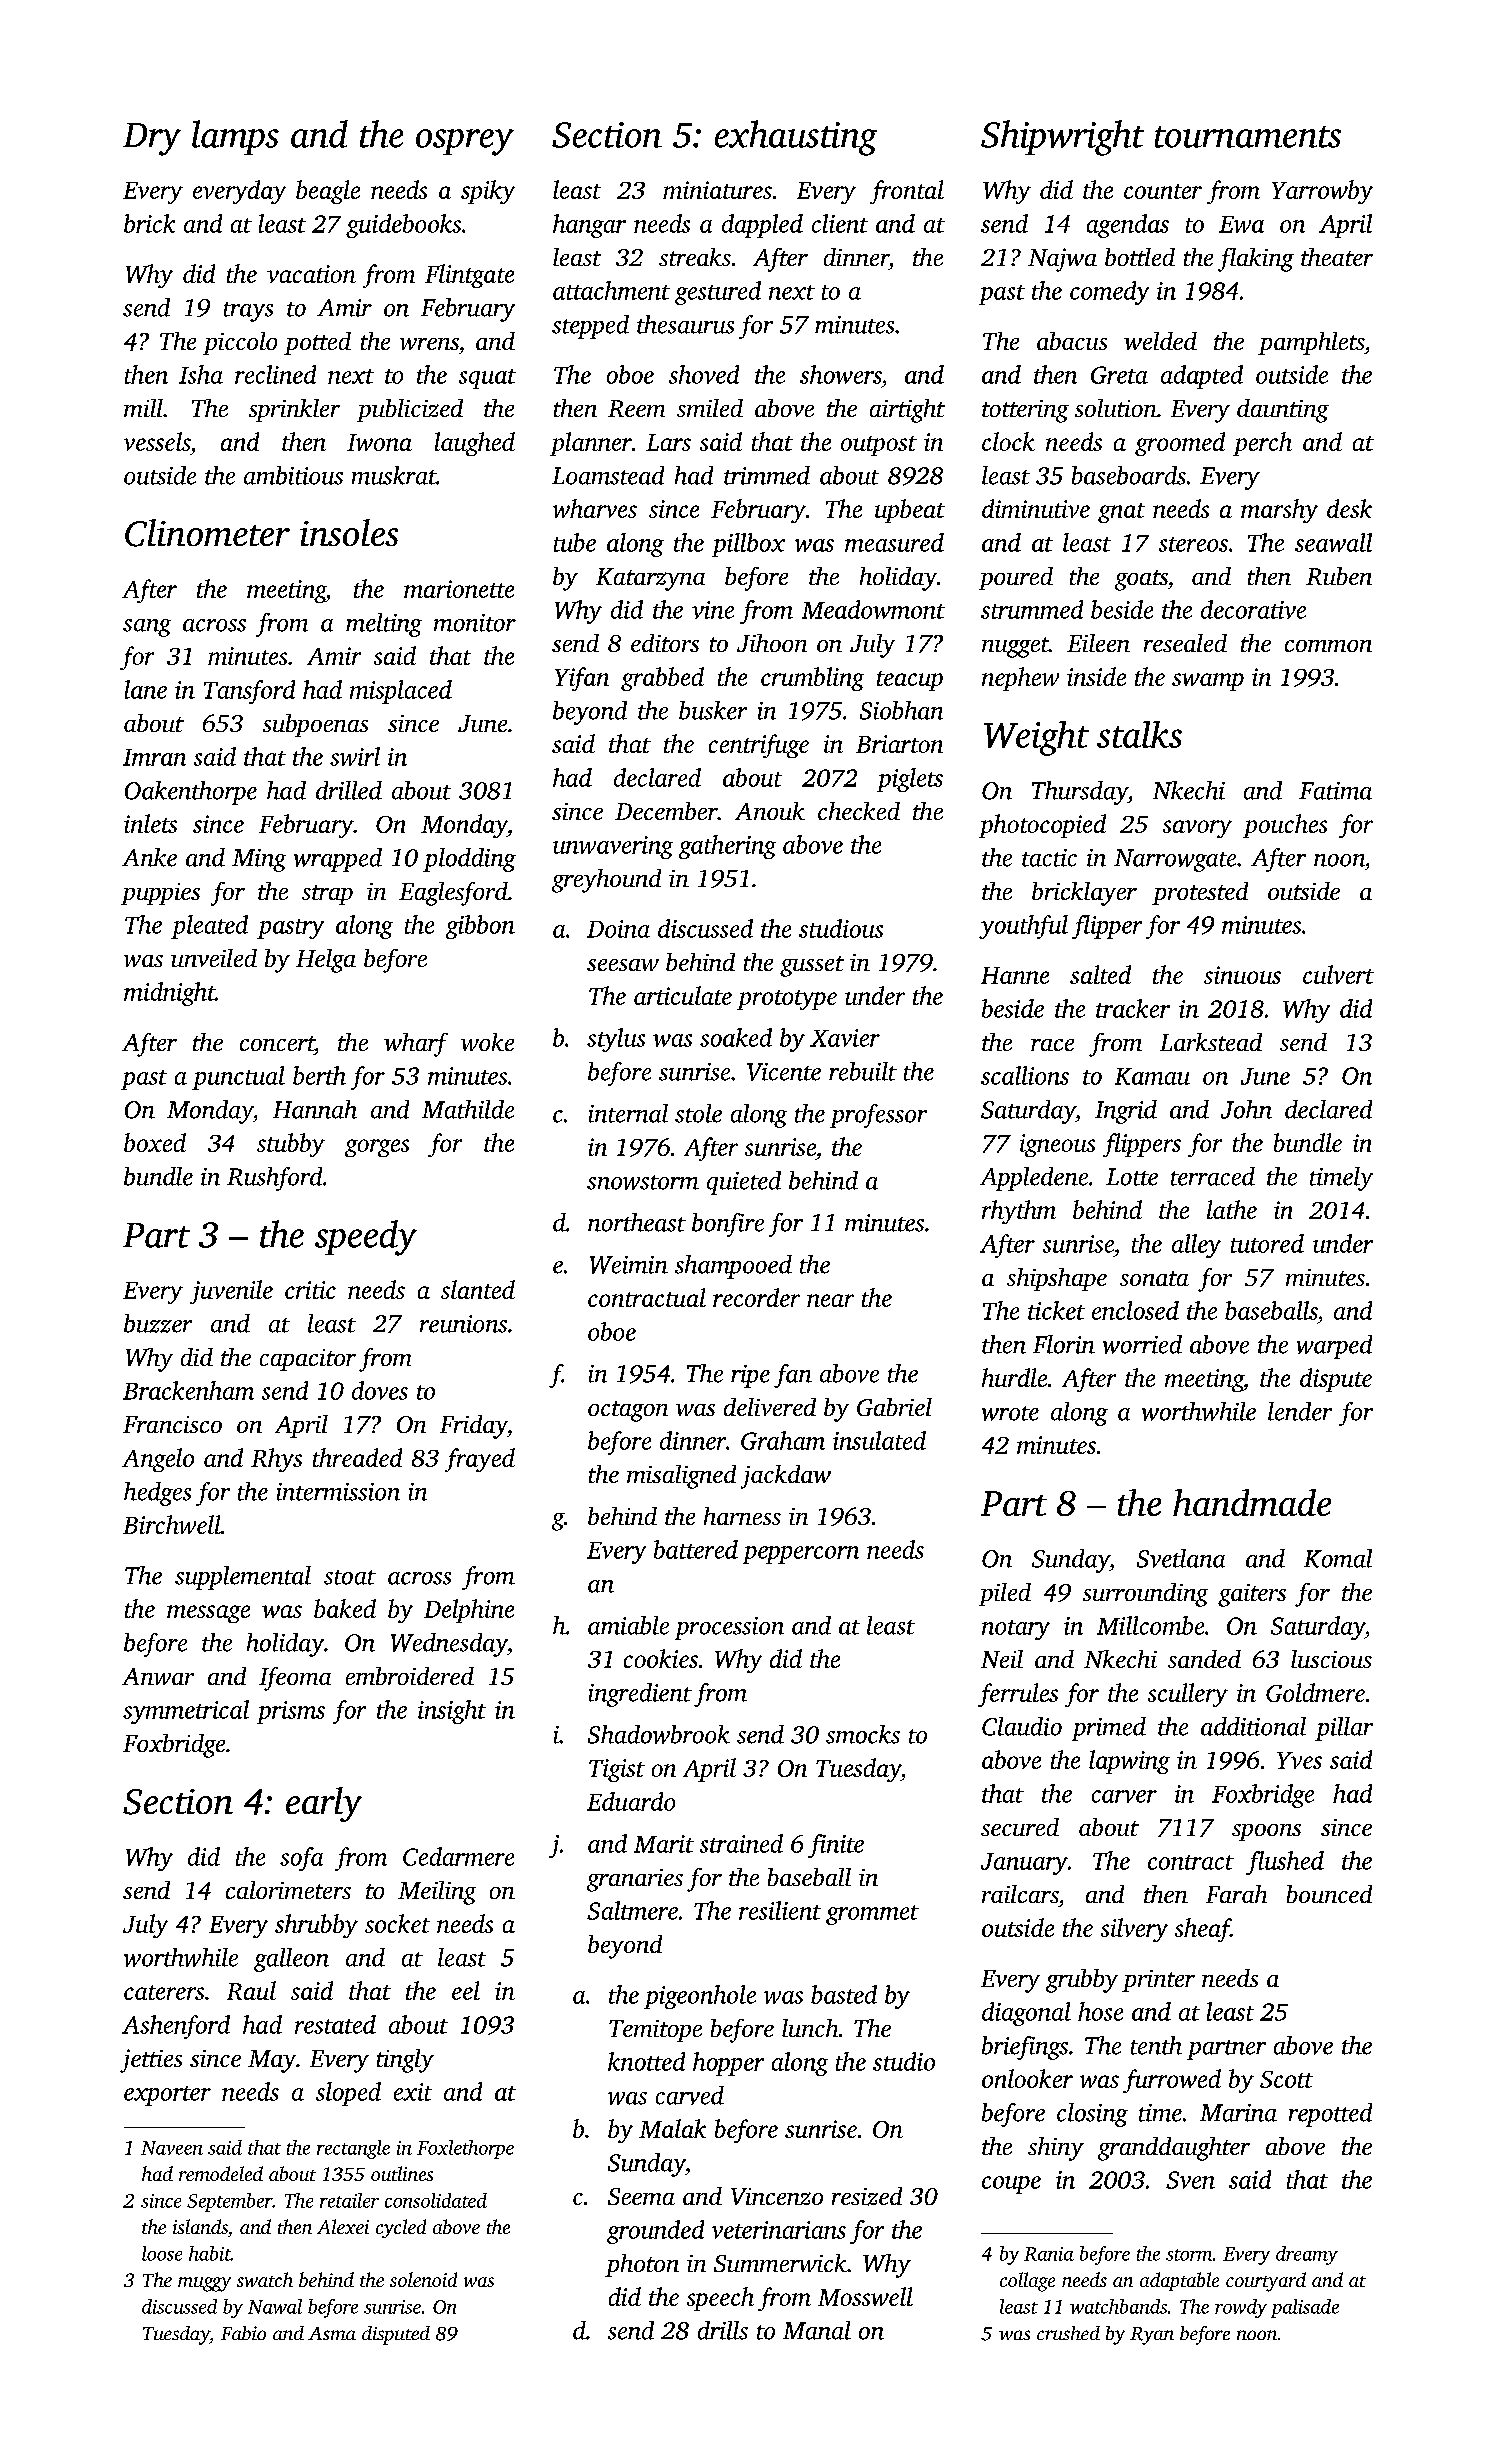 This screenshot has width=1496, height=2464. I want to click on Asma, so click(332, 2333).
